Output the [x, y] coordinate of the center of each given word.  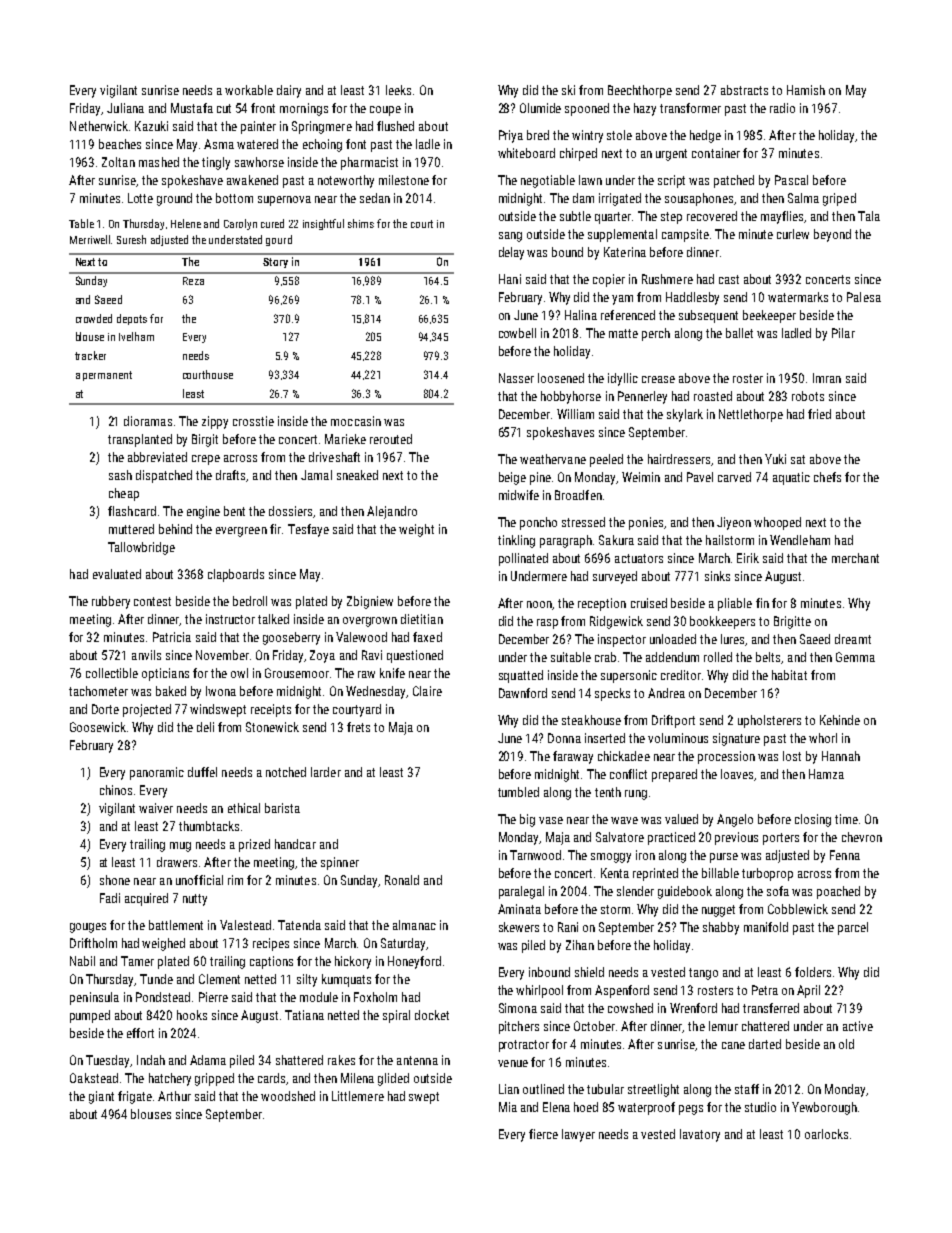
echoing [322, 145]
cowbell [517, 333]
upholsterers [769, 721]
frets [358, 727]
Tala [869, 216]
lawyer [578, 1135]
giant [101, 1097]
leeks [398, 90]
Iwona [221, 691]
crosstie [253, 421]
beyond [832, 235]
